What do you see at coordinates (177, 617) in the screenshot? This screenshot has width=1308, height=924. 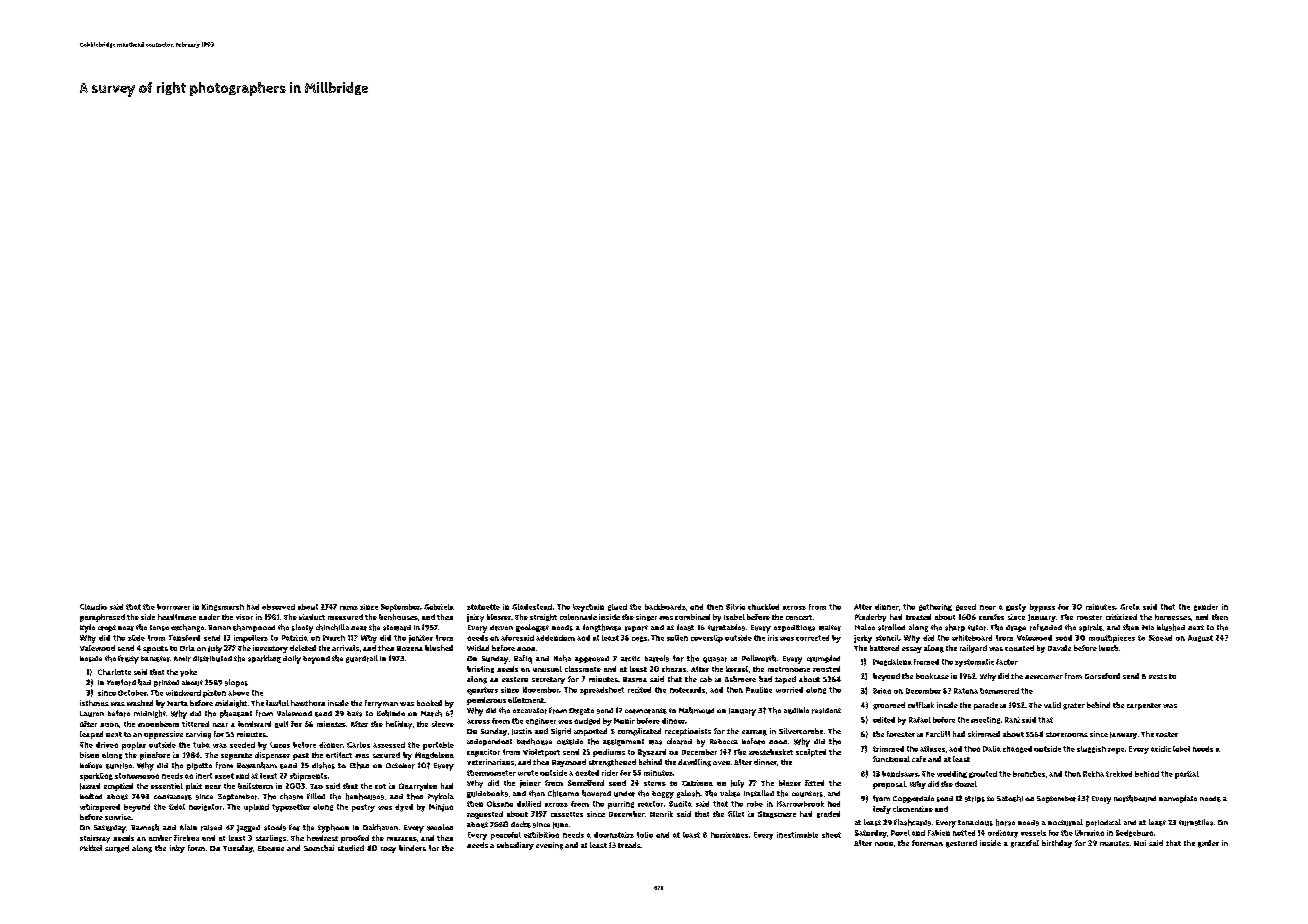 I see `headframe` at bounding box center [177, 617].
